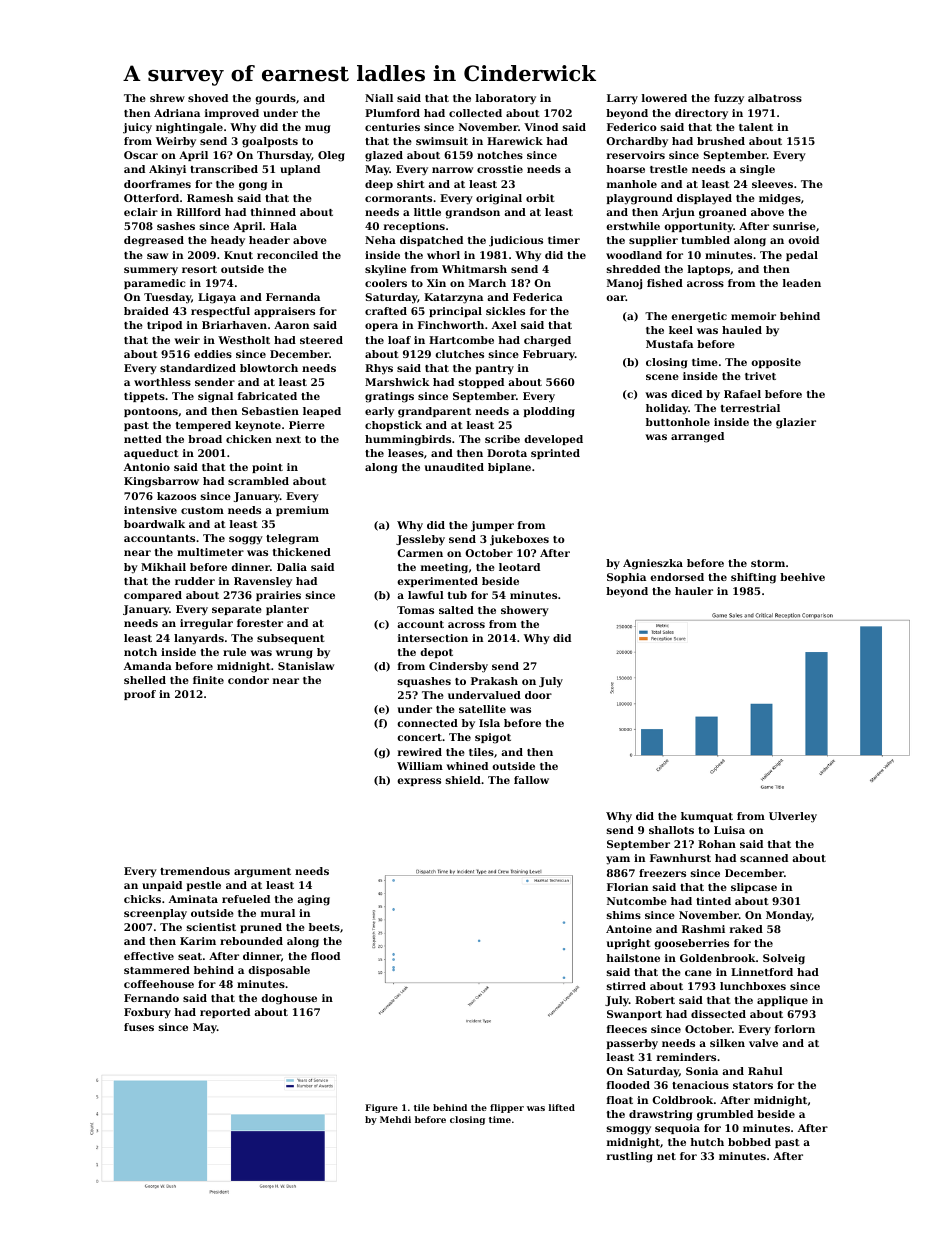  What do you see at coordinates (768, 563) in the screenshot?
I see `storm` at bounding box center [768, 563].
